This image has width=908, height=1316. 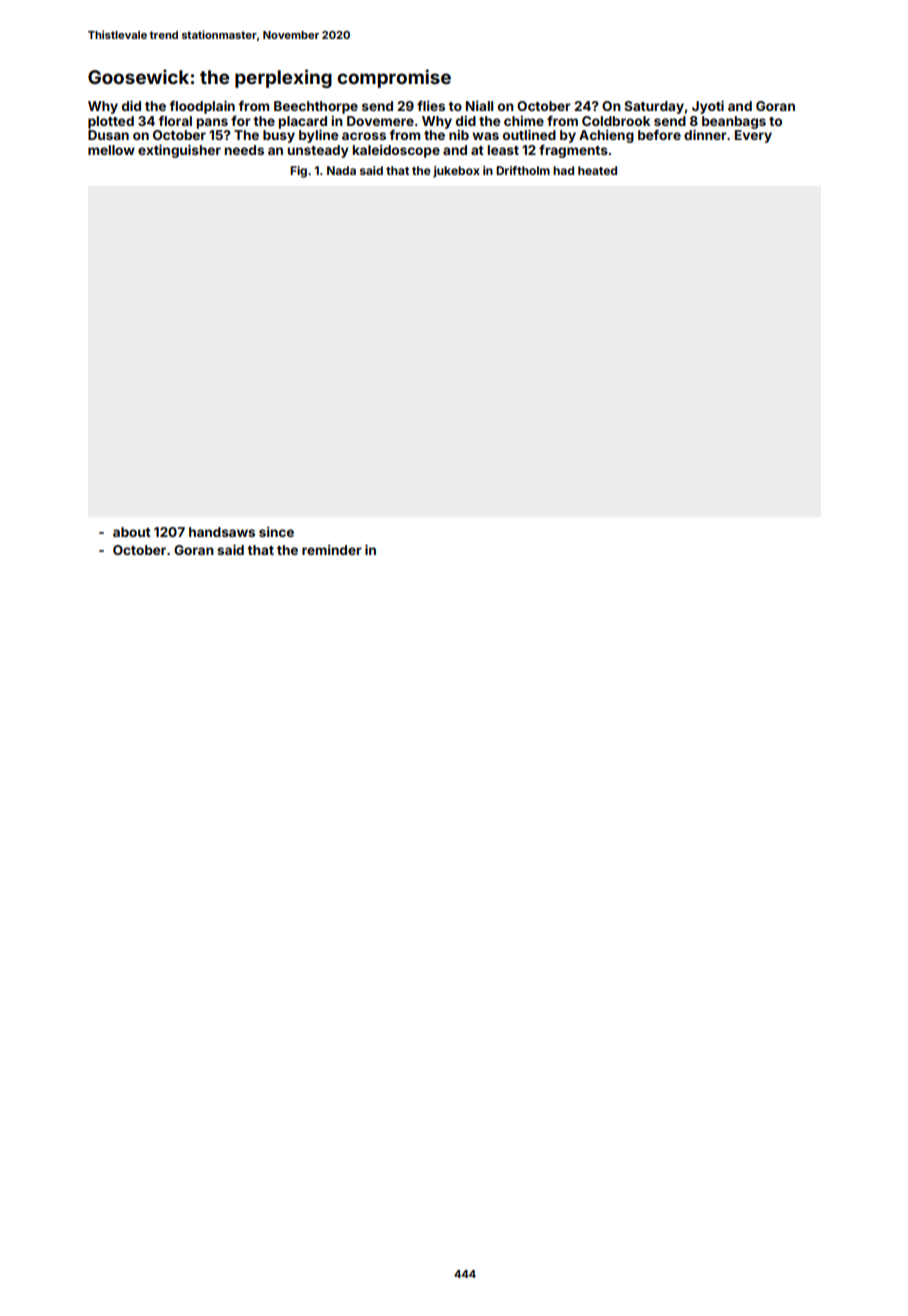 I want to click on since, so click(x=276, y=531).
